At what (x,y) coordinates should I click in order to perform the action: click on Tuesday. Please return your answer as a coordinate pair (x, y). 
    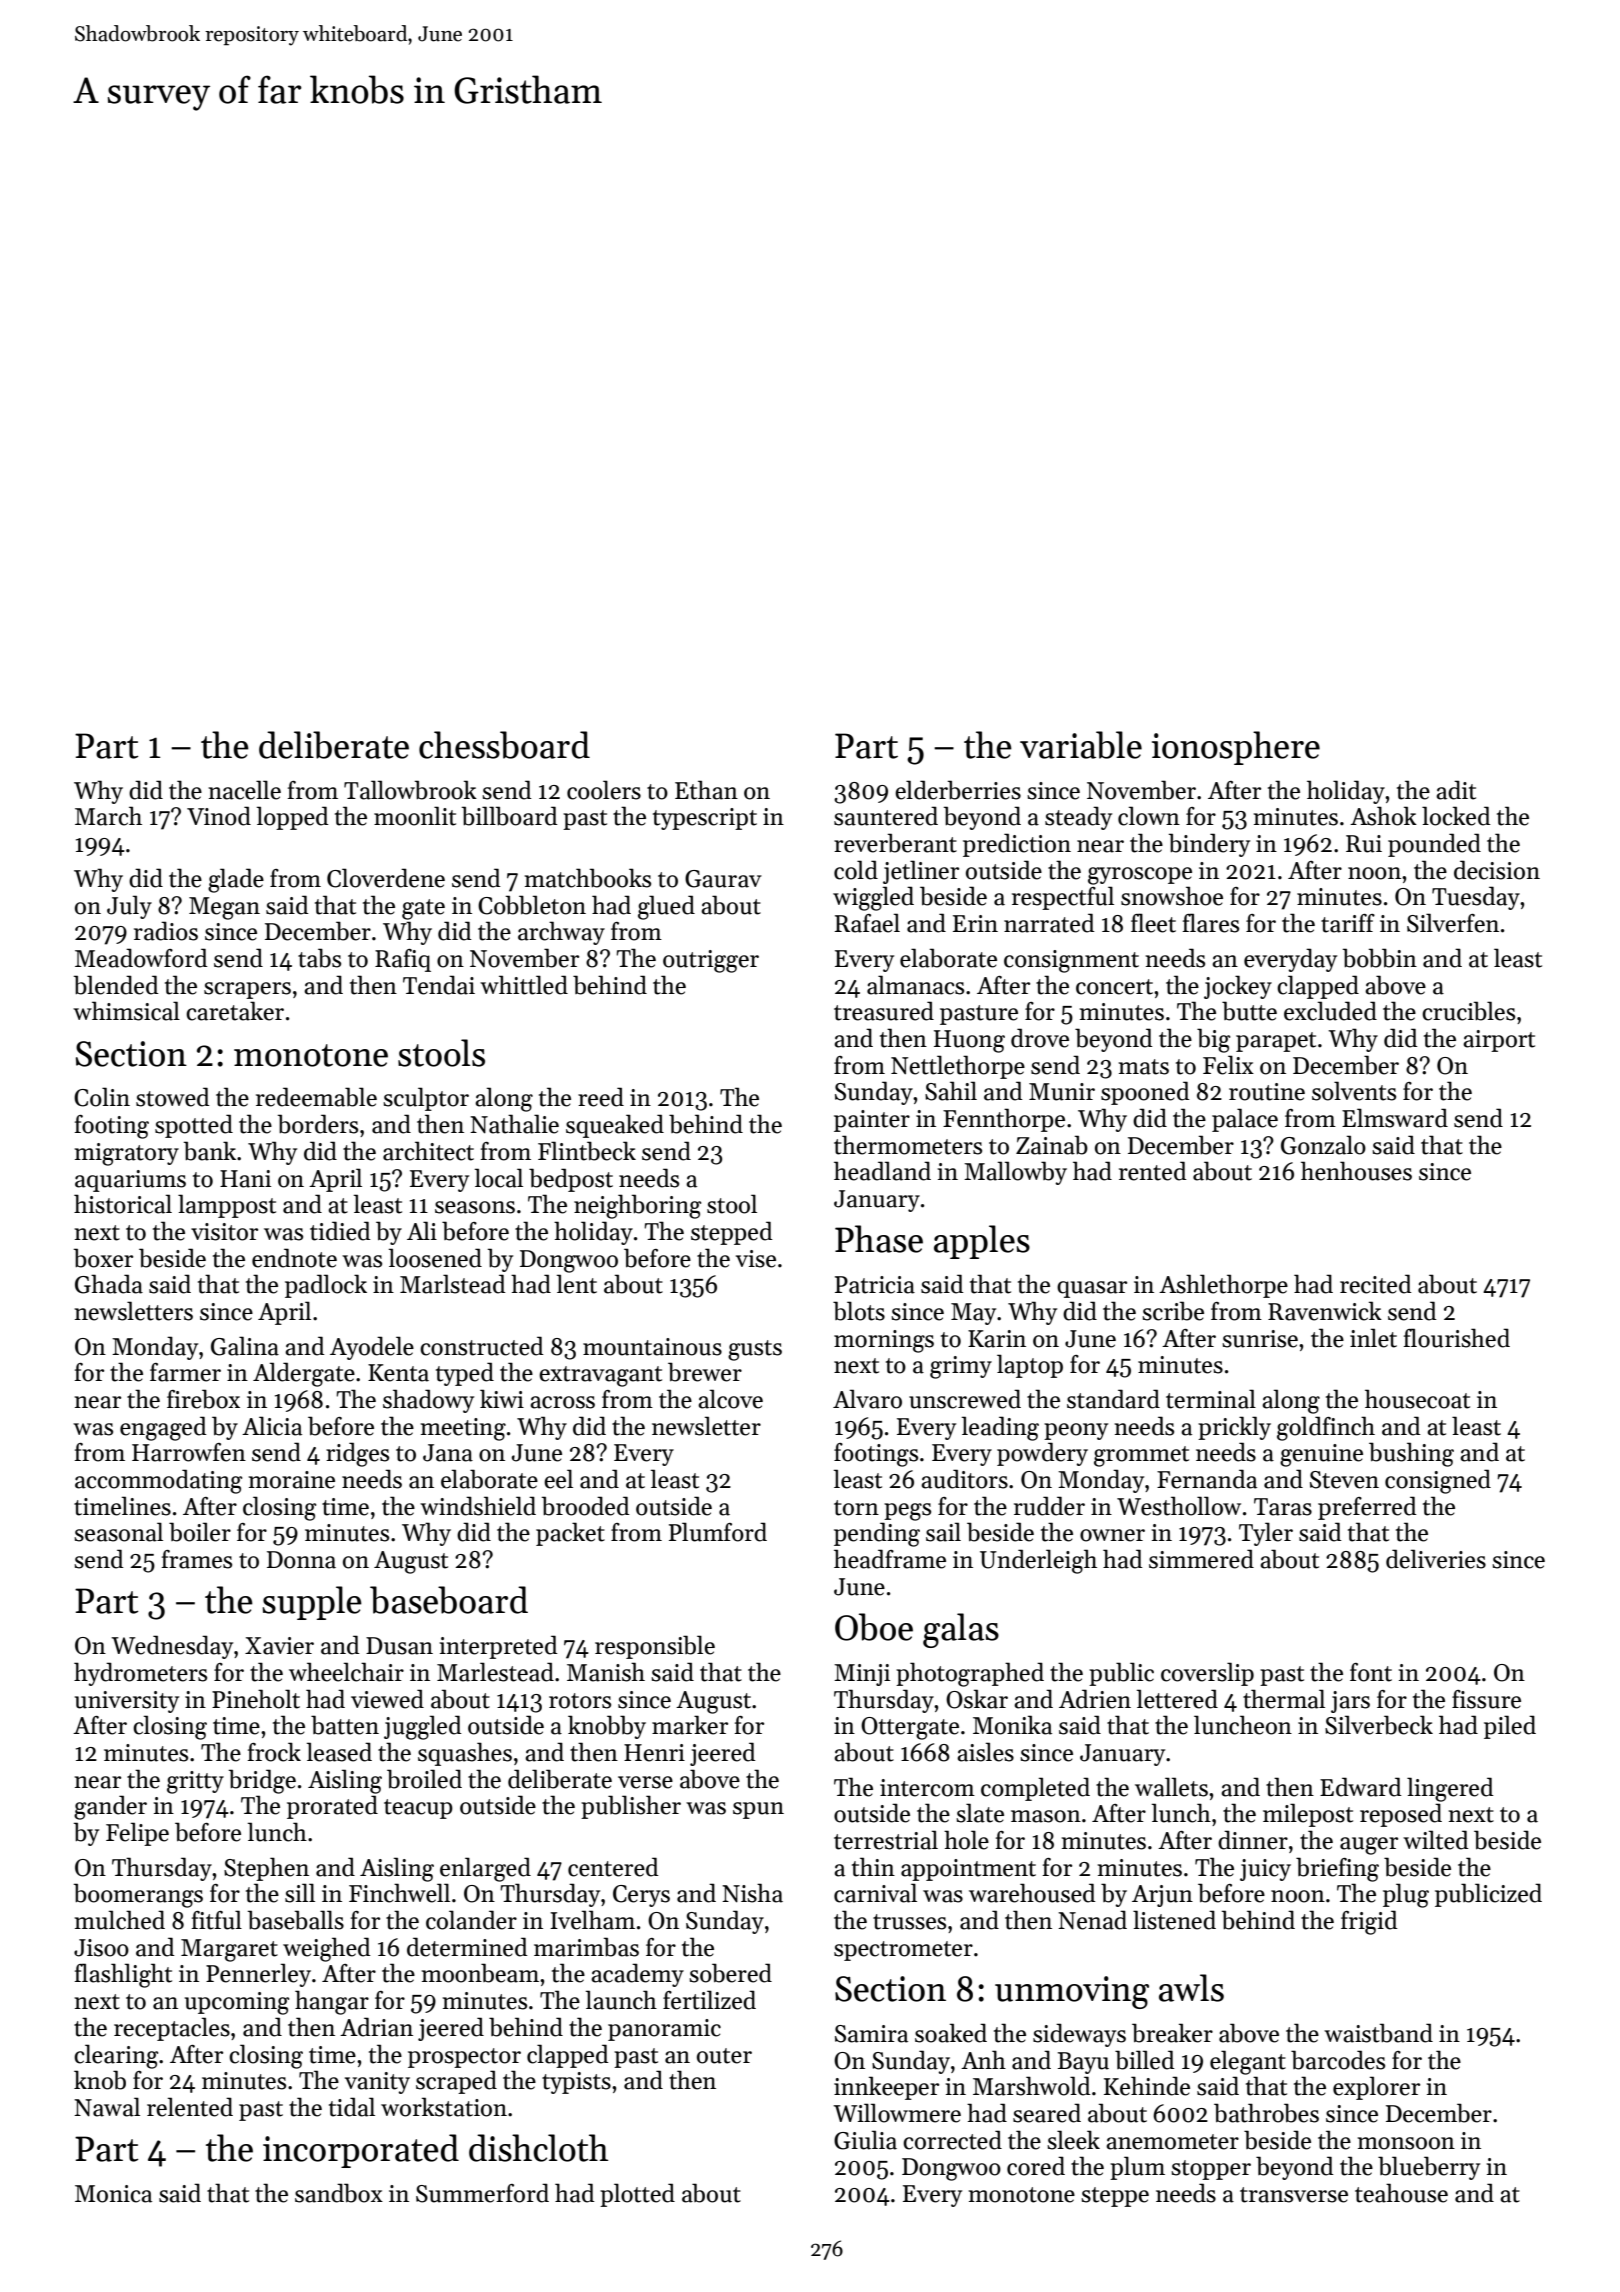
    Looking at the image, I should click on (1476, 898).
